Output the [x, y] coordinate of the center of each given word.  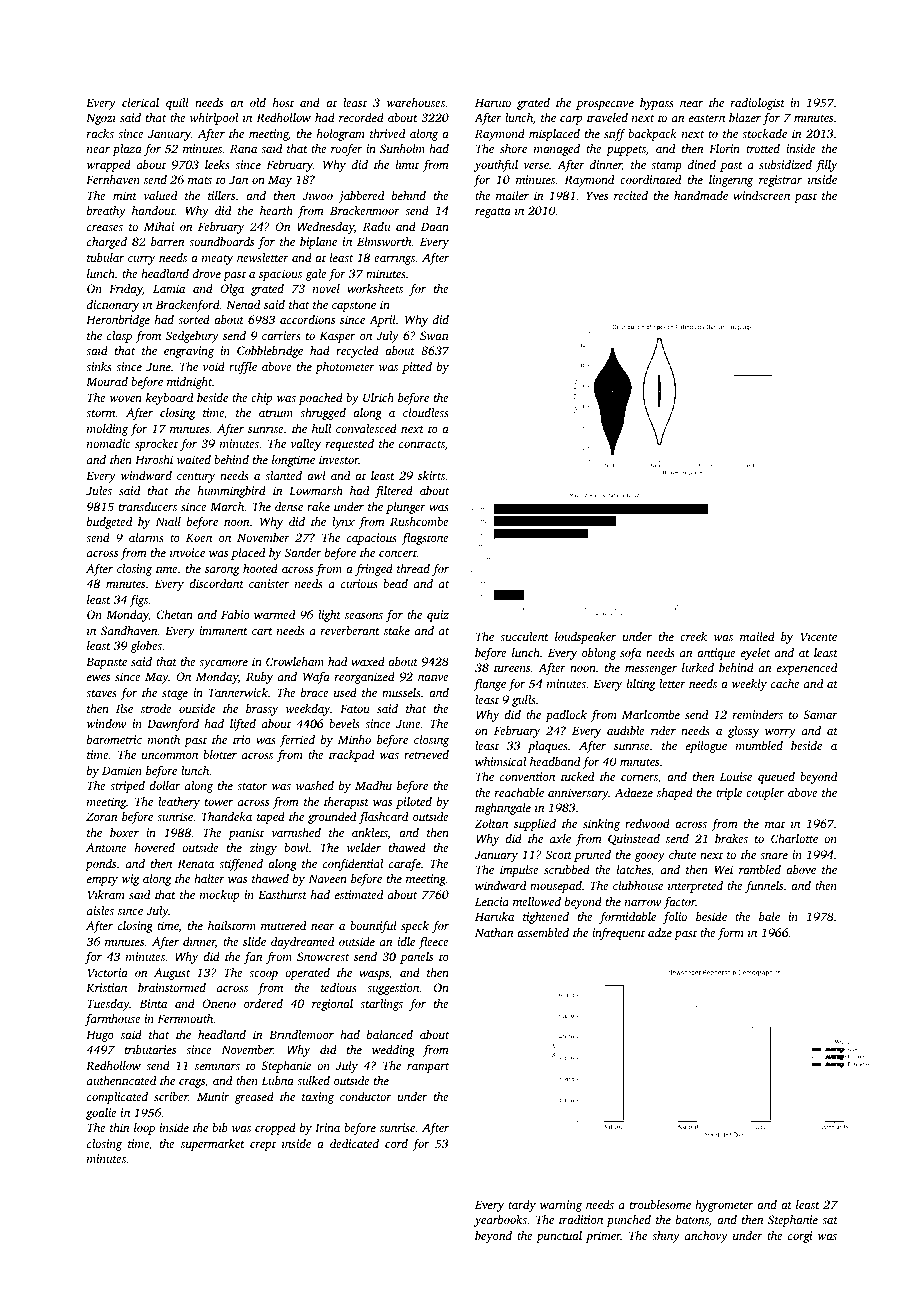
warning [561, 1206]
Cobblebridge [270, 352]
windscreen [761, 195]
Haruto [493, 102]
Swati [434, 335]
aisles [100, 910]
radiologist [758, 104]
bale [769, 916]
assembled [543, 932]
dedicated [354, 1143]
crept [263, 1146]
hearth [276, 210]
